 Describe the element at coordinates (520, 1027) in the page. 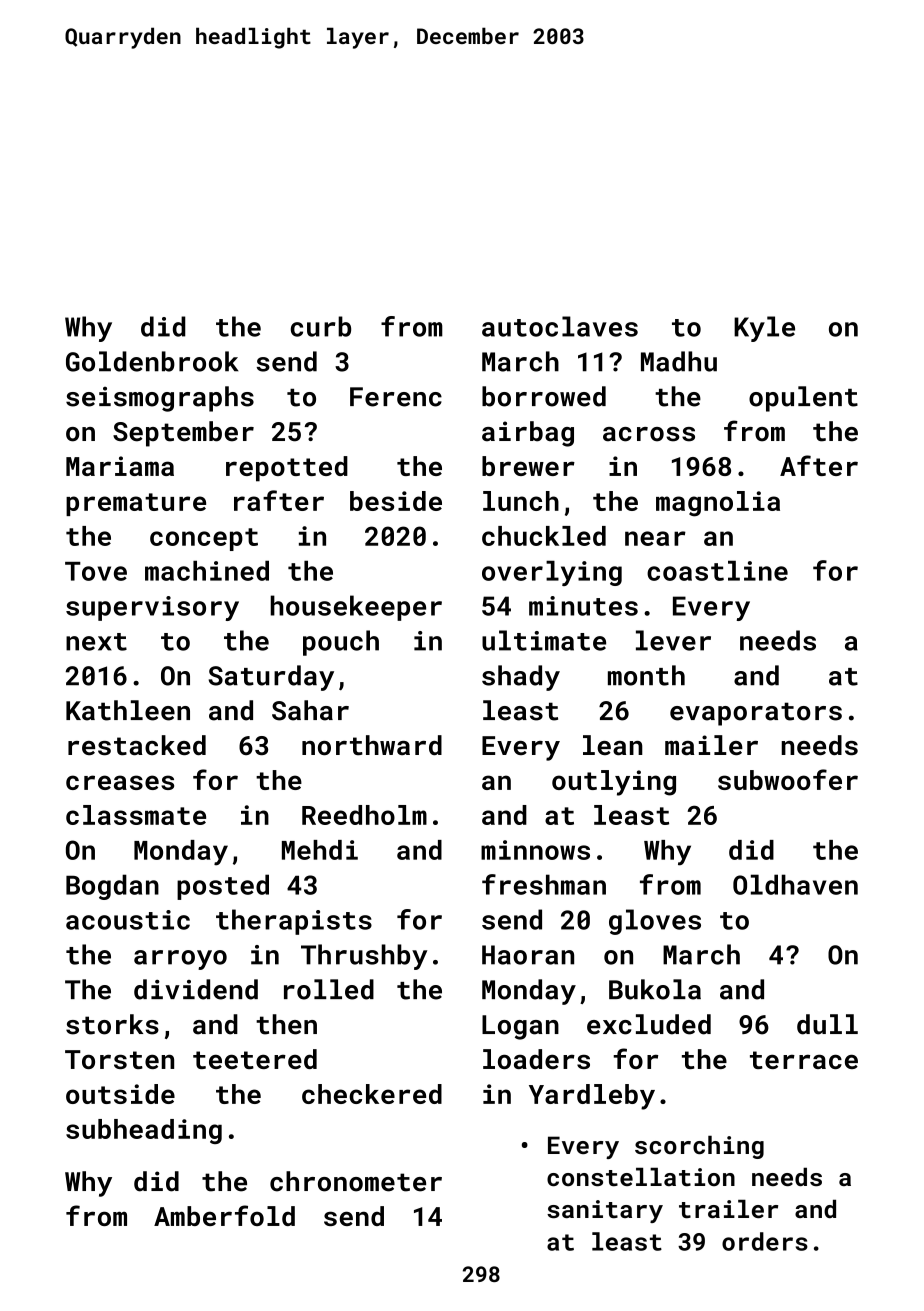

I see `Logan` at that location.
